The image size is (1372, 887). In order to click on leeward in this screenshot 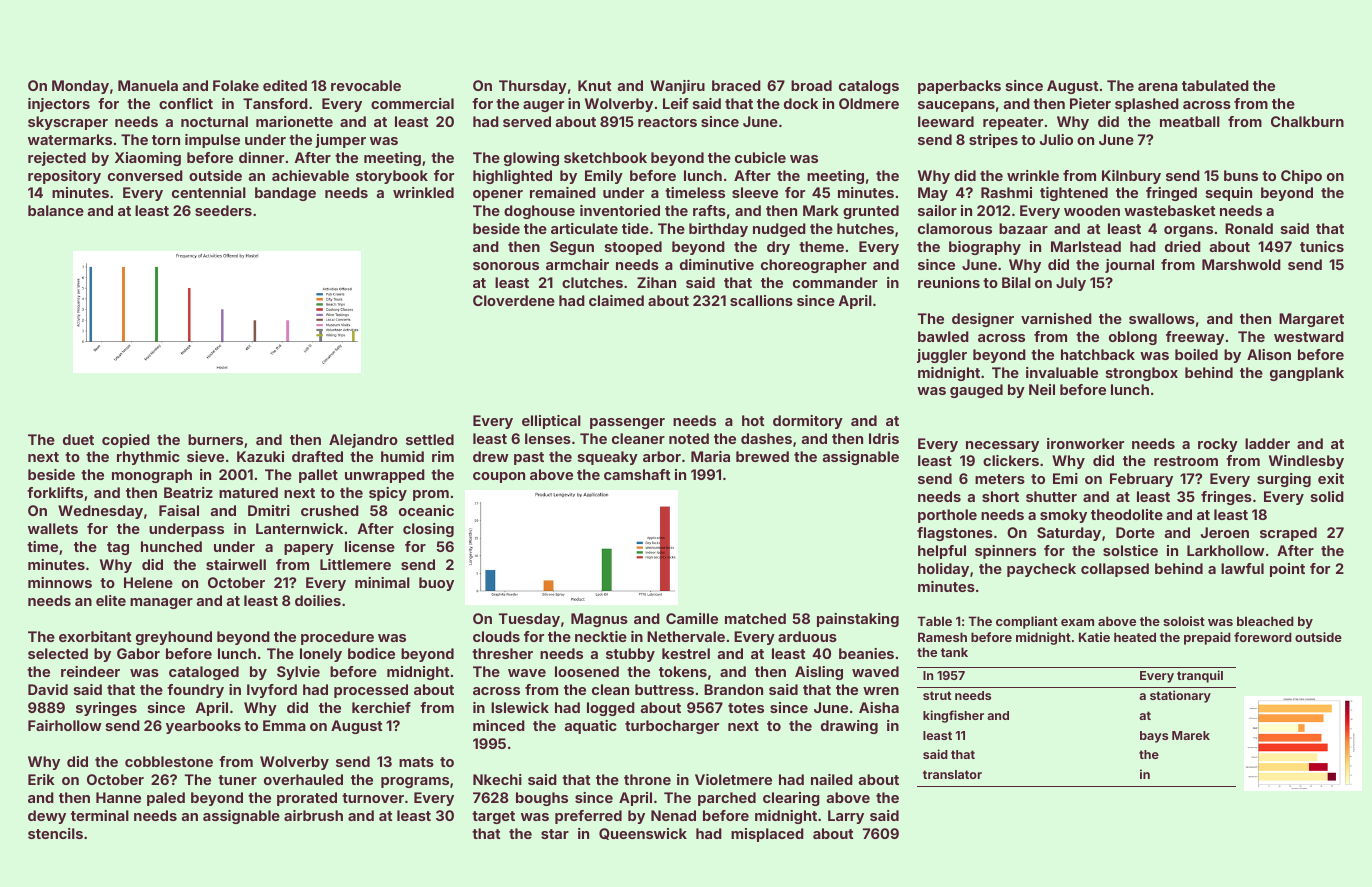, I will do `click(946, 121)`.
